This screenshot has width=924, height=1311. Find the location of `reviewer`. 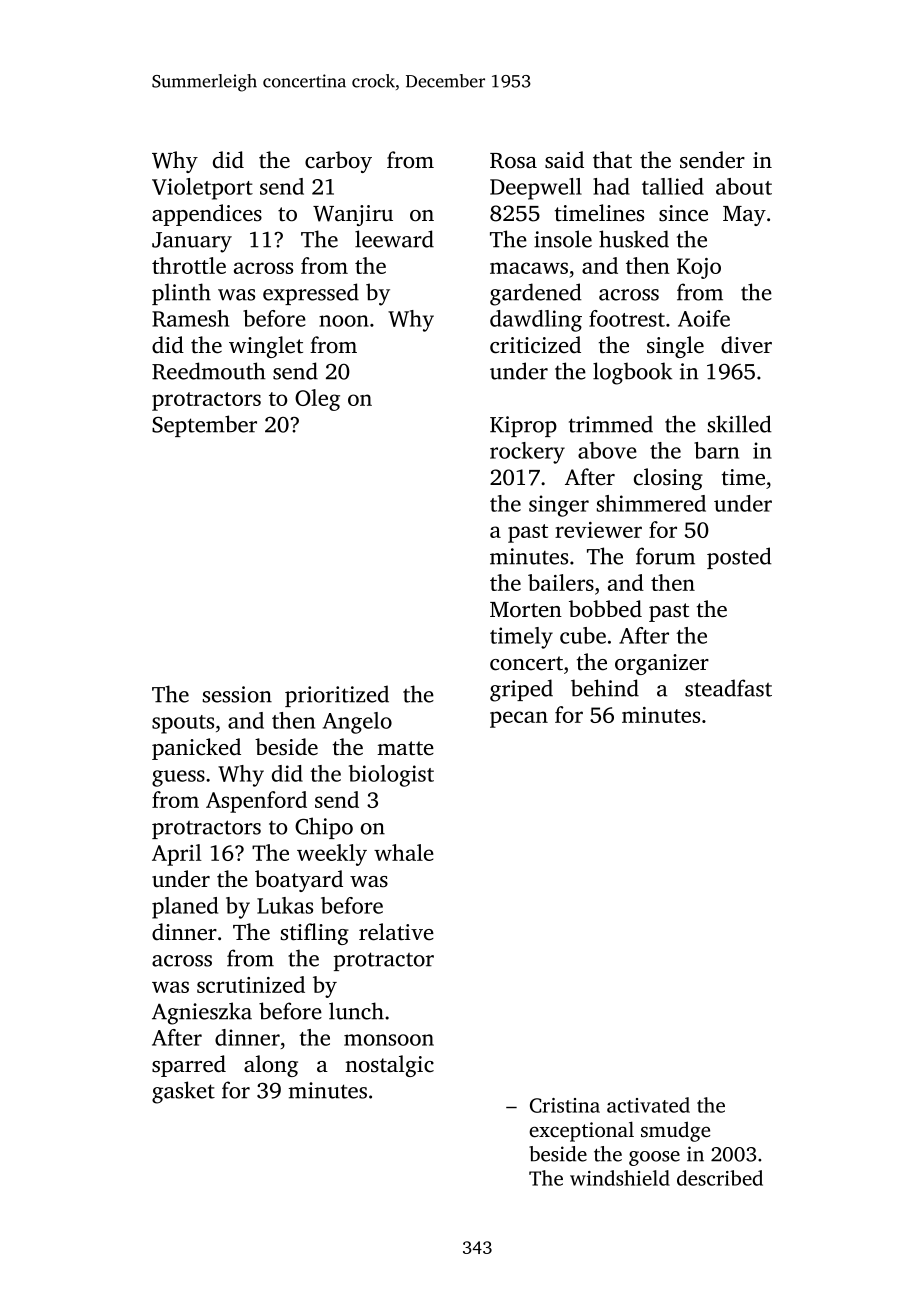

reviewer is located at coordinates (598, 530).
